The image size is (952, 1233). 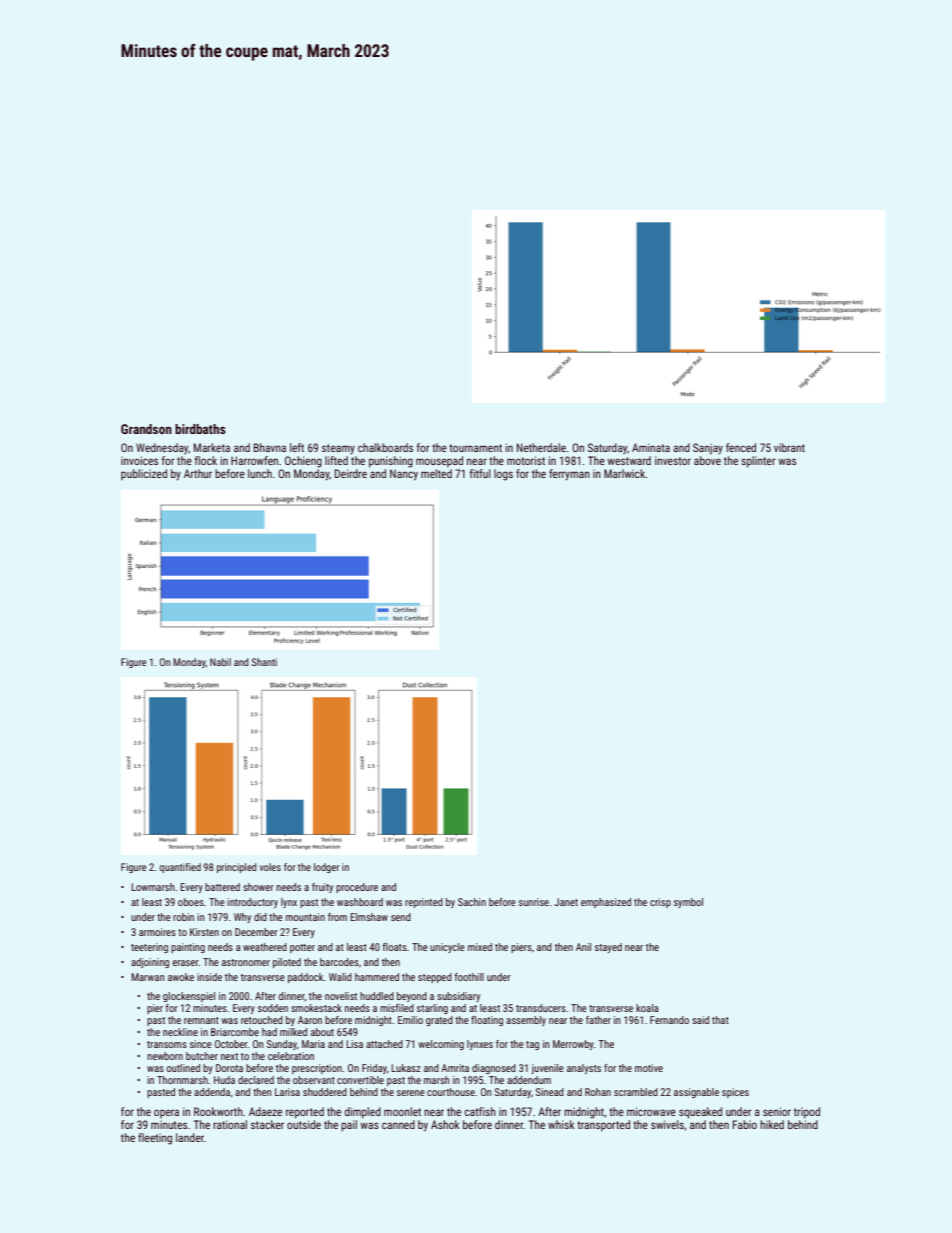 I want to click on Shanti, so click(x=264, y=662).
